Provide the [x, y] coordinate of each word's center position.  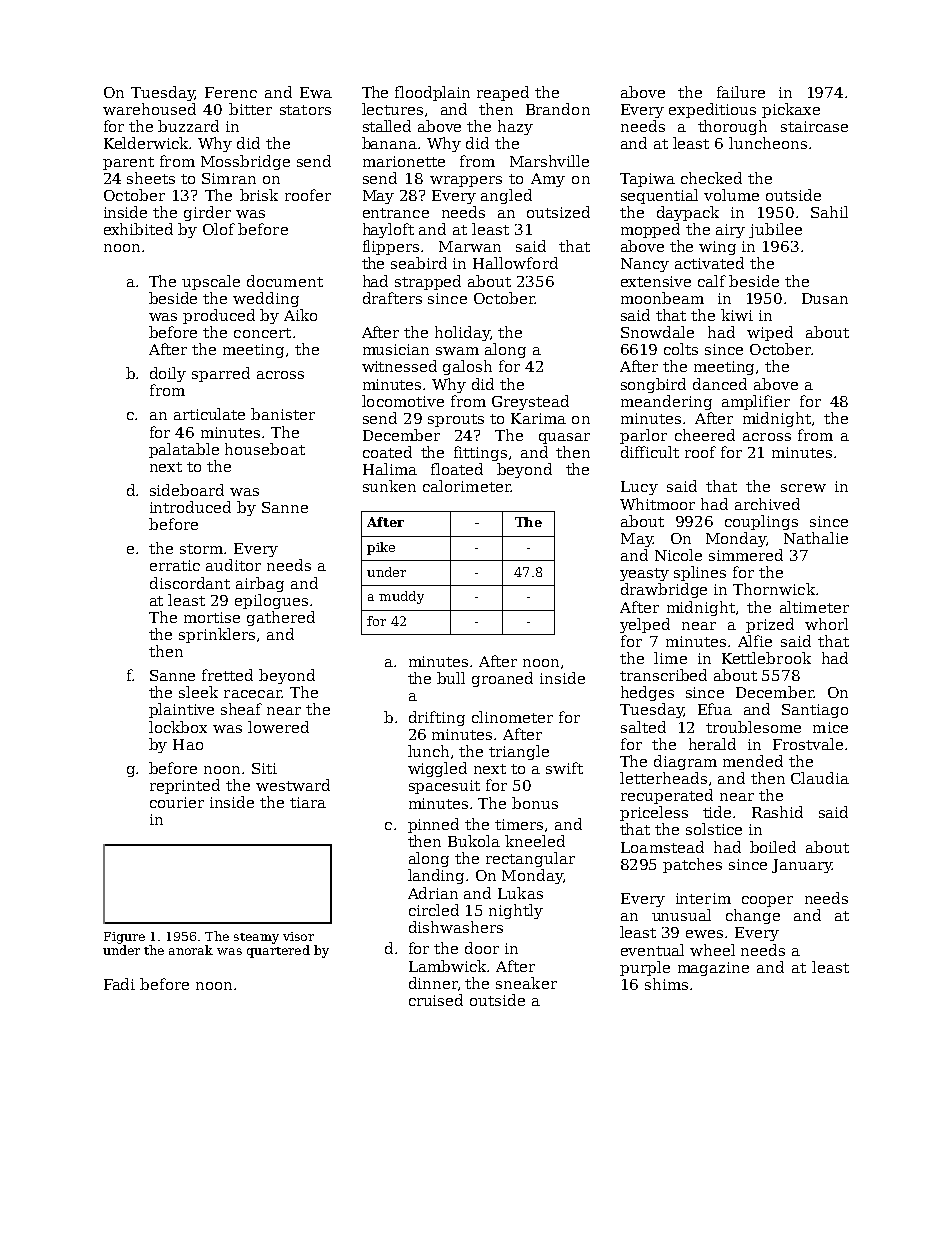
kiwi [737, 315]
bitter [250, 109]
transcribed [663, 675]
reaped [503, 93]
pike [381, 548]
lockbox [178, 727]
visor [298, 936]
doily [168, 374]
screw [803, 488]
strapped [428, 282]
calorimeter [467, 486]
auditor [233, 565]
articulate [209, 414]
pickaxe [791, 110]
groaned [502, 679]
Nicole [678, 555]
